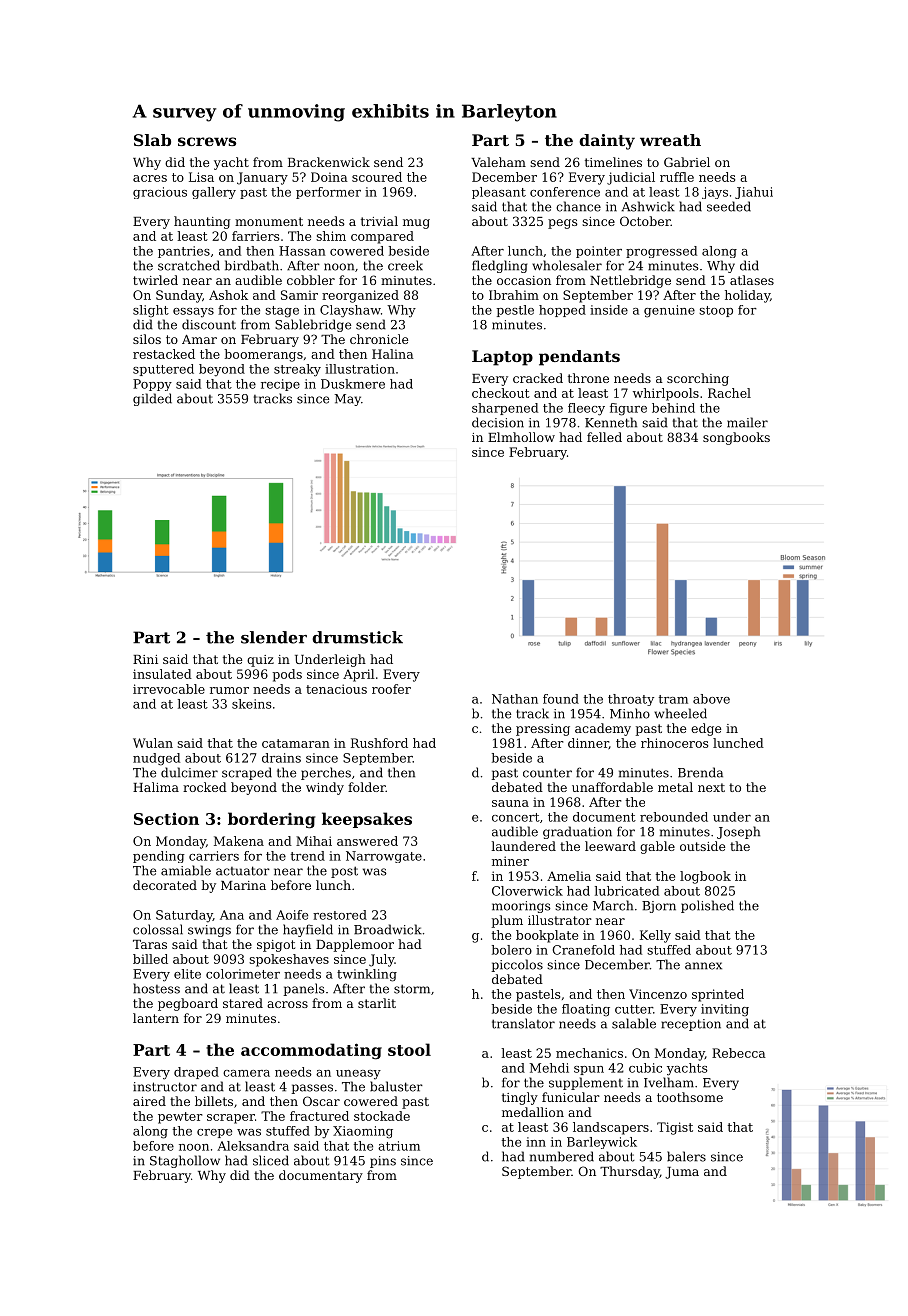 The image size is (908, 1316). I want to click on panels, so click(304, 989).
